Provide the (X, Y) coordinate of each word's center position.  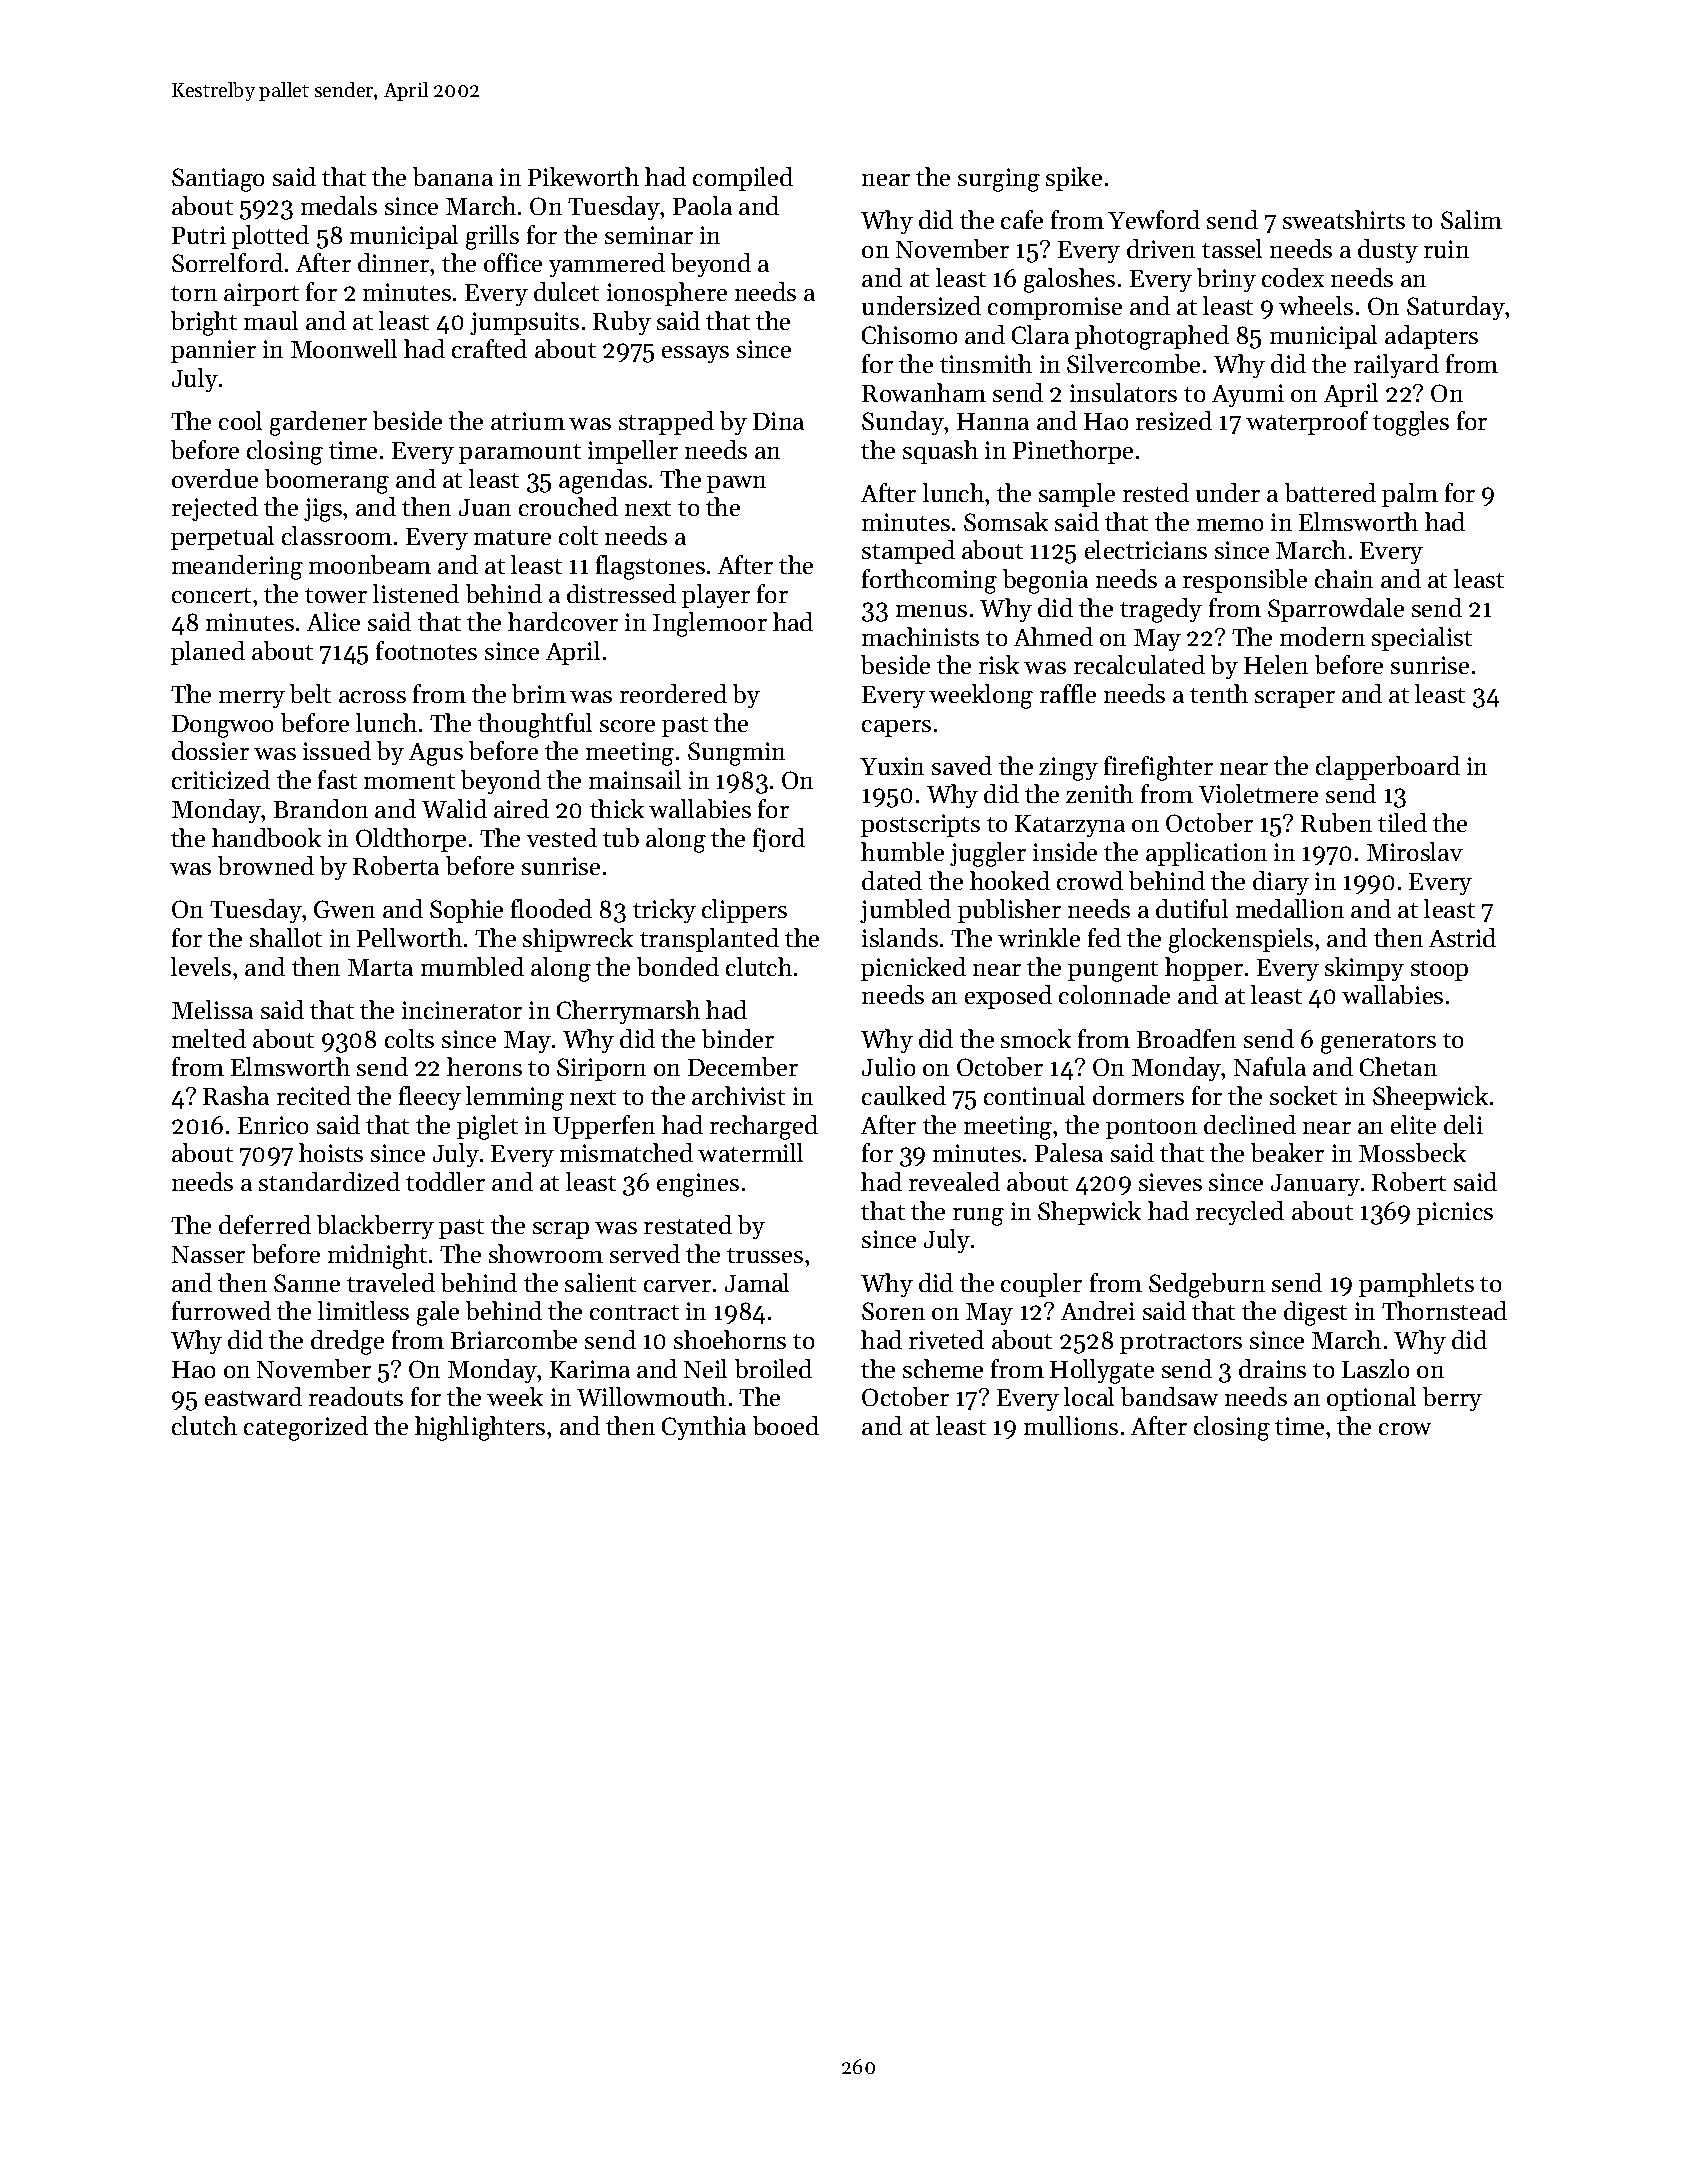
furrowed (221, 1310)
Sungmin (736, 754)
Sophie (466, 911)
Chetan (1398, 1066)
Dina (778, 421)
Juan (485, 507)
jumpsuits (524, 323)
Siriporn (601, 1069)
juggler (988, 854)
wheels (1316, 305)
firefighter (1158, 768)
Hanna (993, 421)
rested (1156, 492)
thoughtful (535, 725)
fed (1104, 937)
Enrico (273, 1125)
